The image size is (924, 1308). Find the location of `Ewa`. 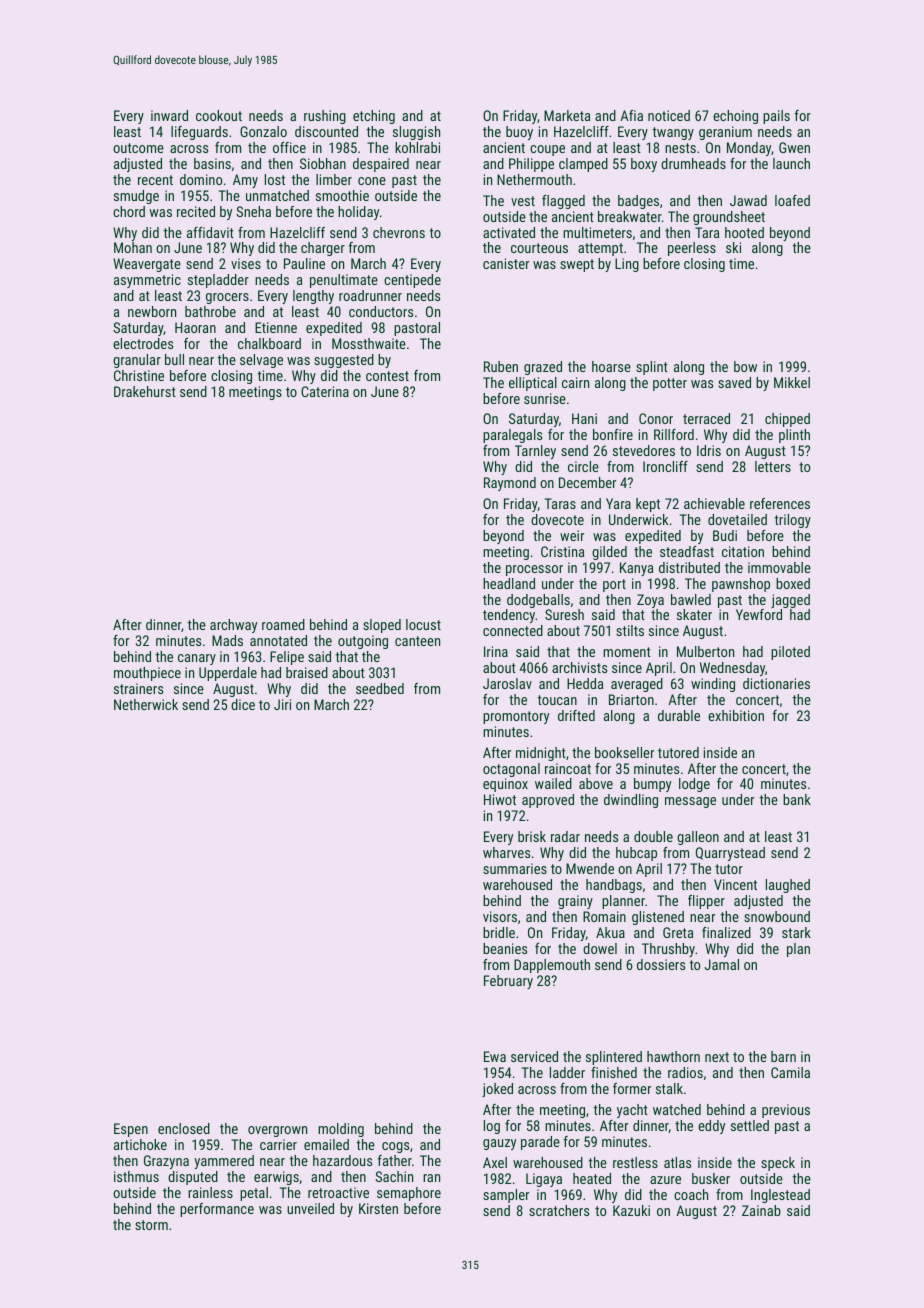

Ewa is located at coordinates (495, 1056).
